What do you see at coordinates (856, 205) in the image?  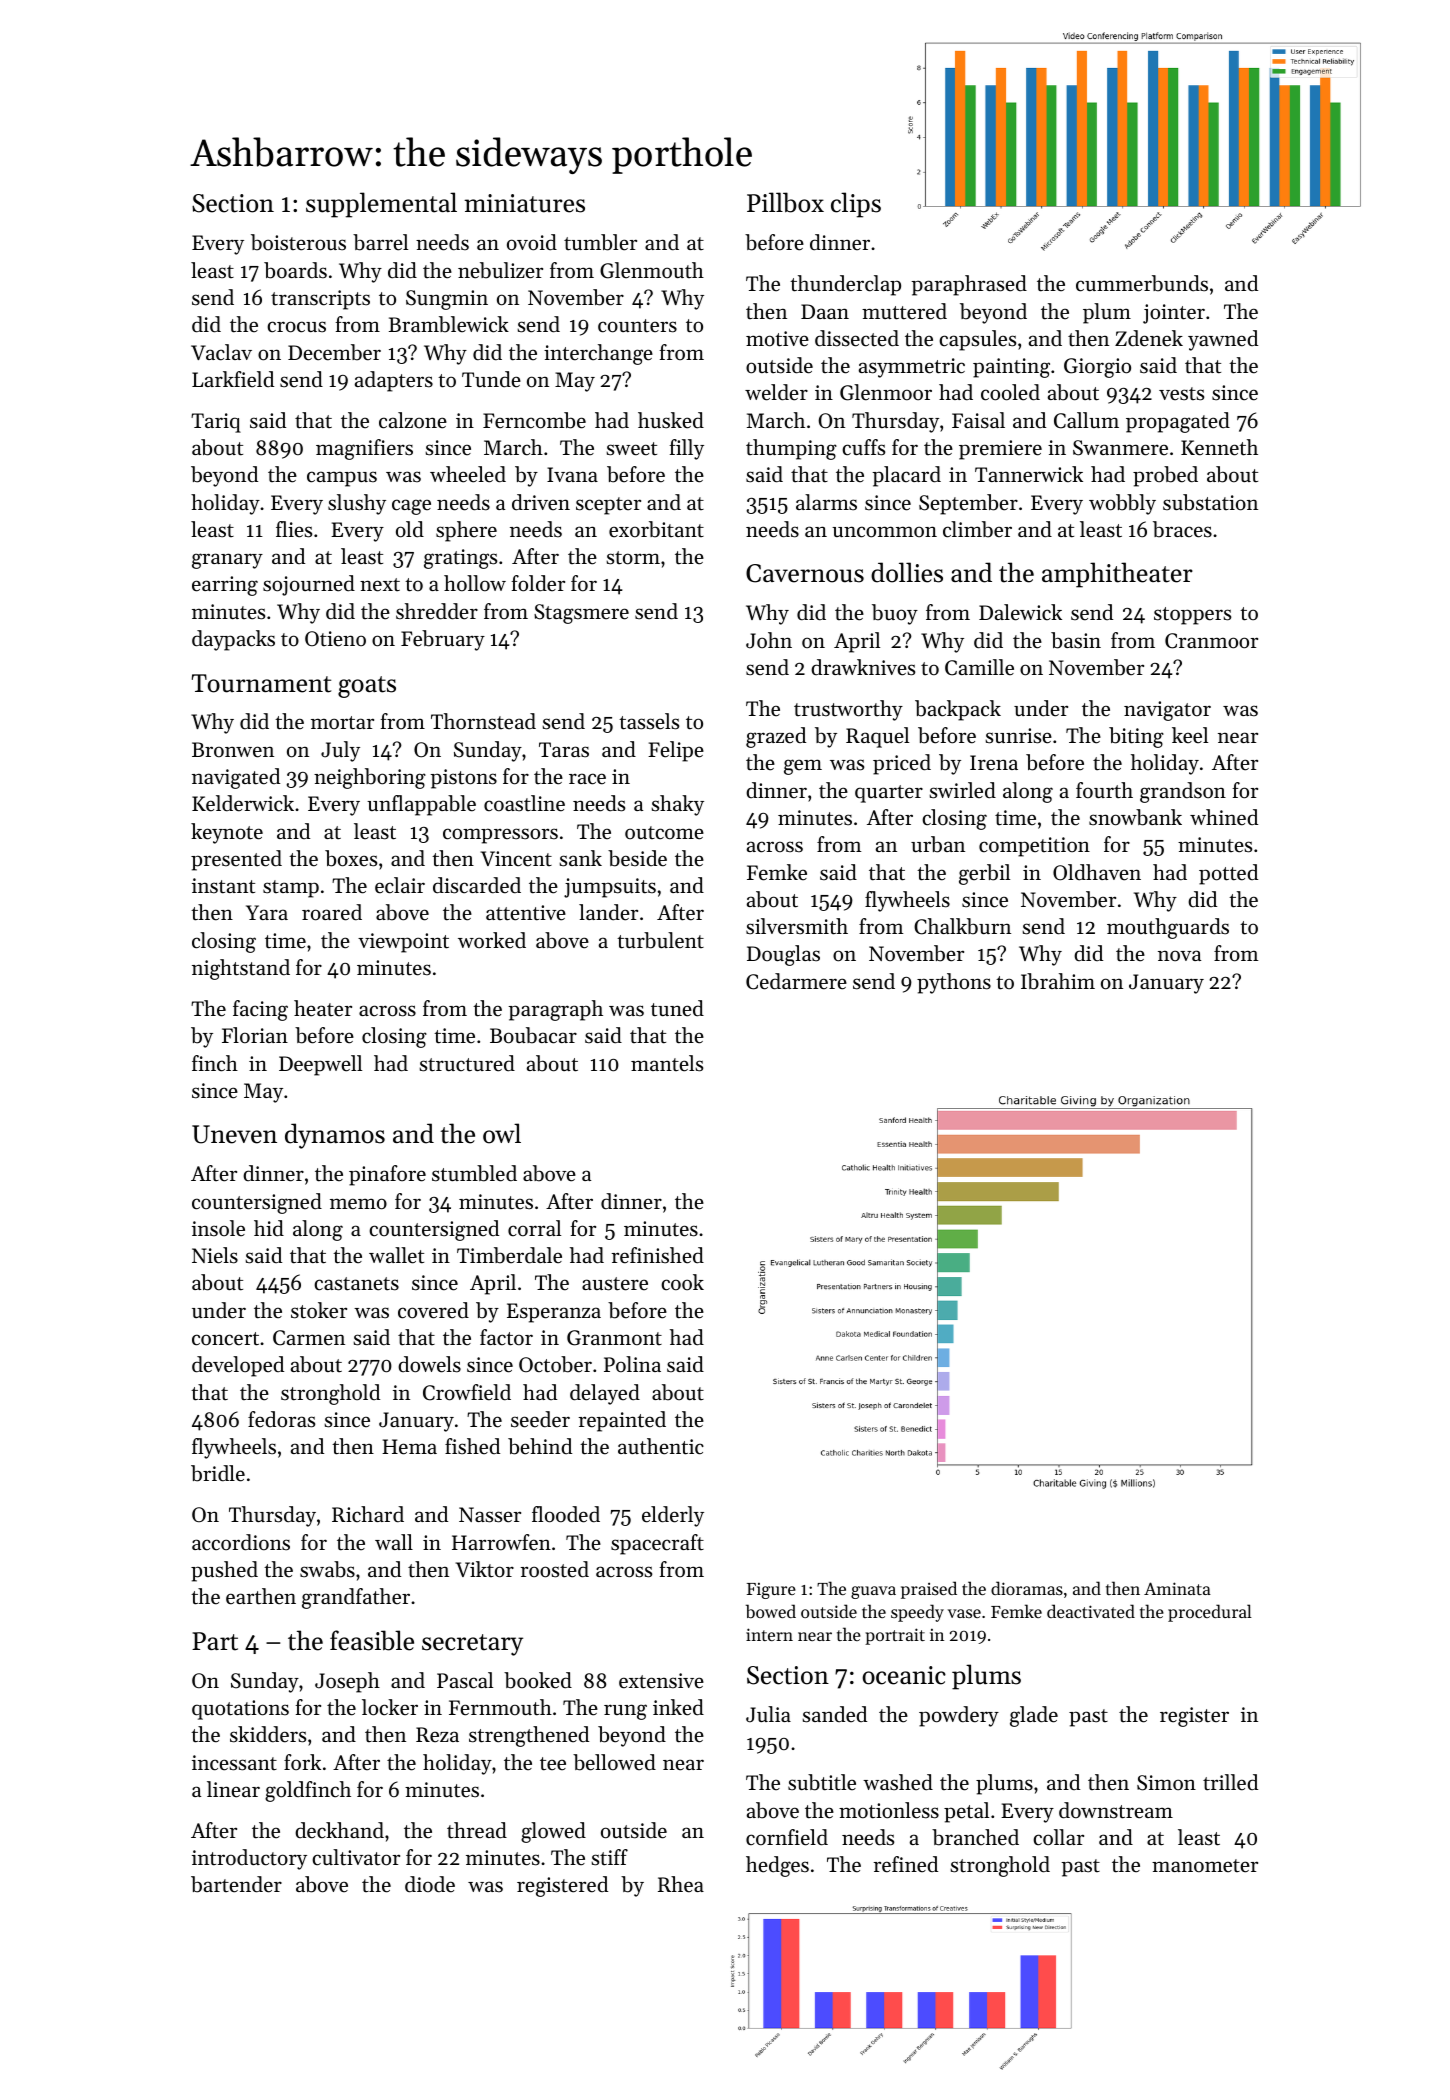 I see `clips` at bounding box center [856, 205].
